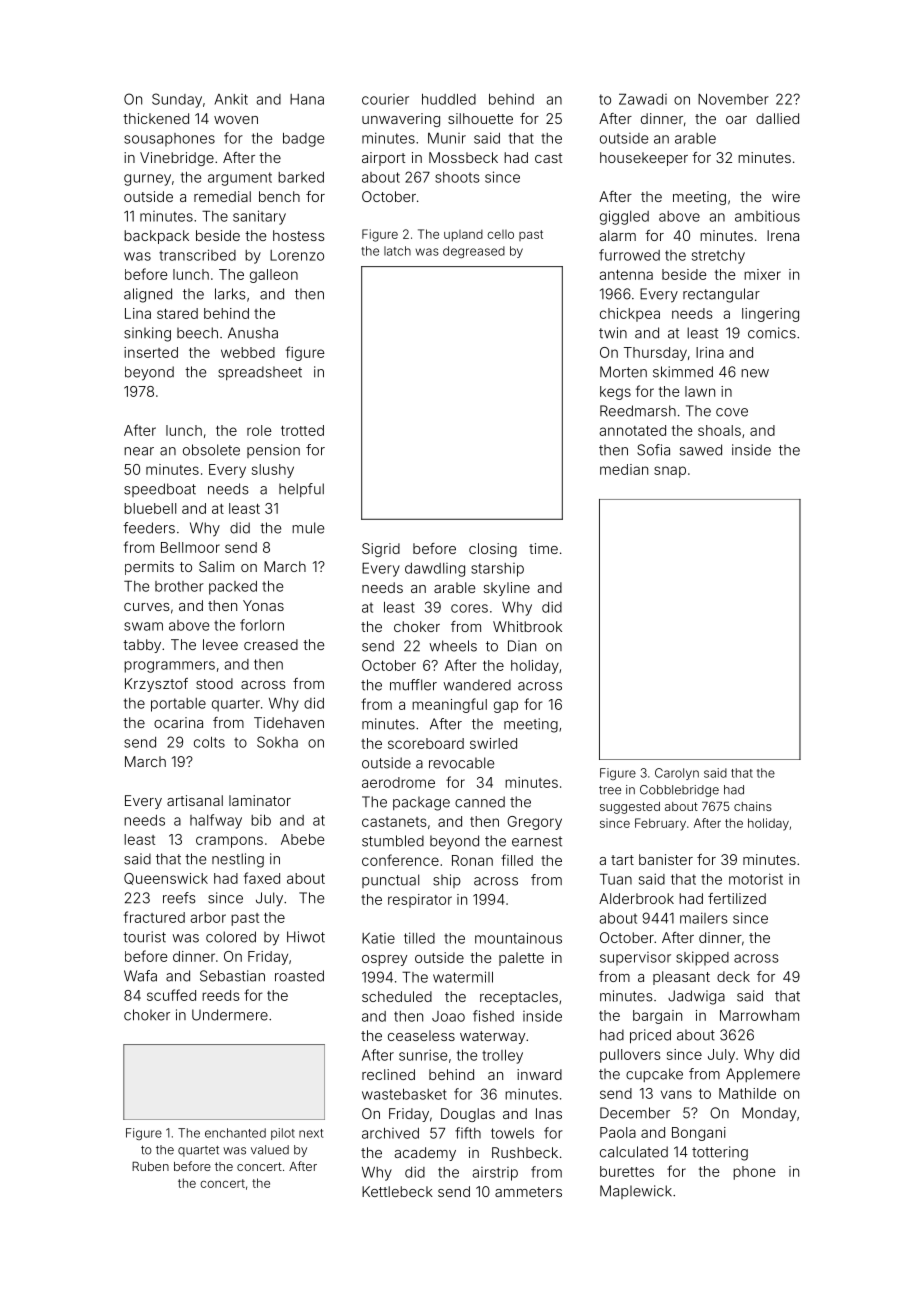  I want to click on Kettlebeck, so click(397, 1191).
